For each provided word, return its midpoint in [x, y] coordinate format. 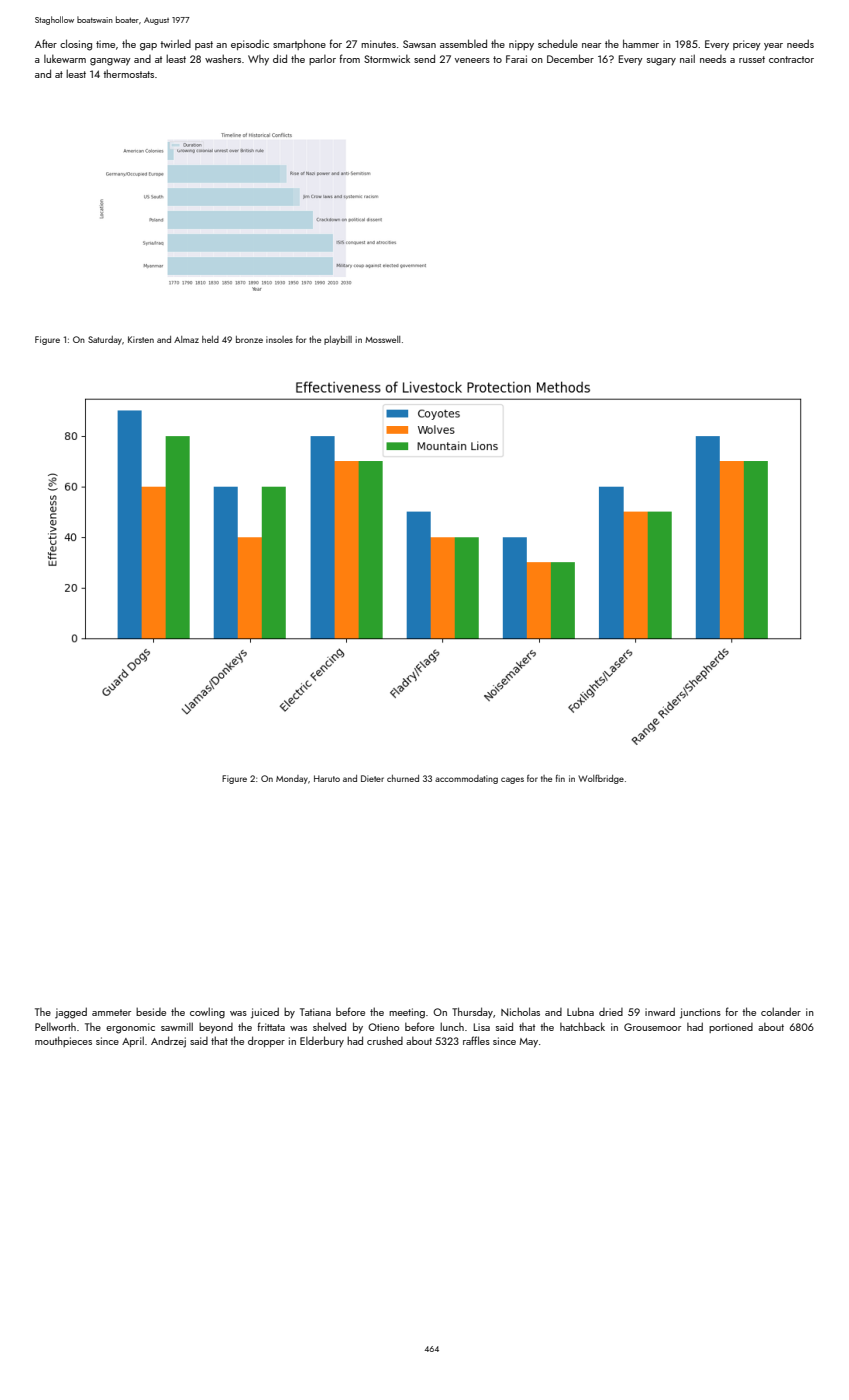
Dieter [372, 778]
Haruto [327, 778]
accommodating [466, 779]
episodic [250, 44]
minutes [378, 44]
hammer [641, 43]
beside [151, 1012]
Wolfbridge [601, 779]
